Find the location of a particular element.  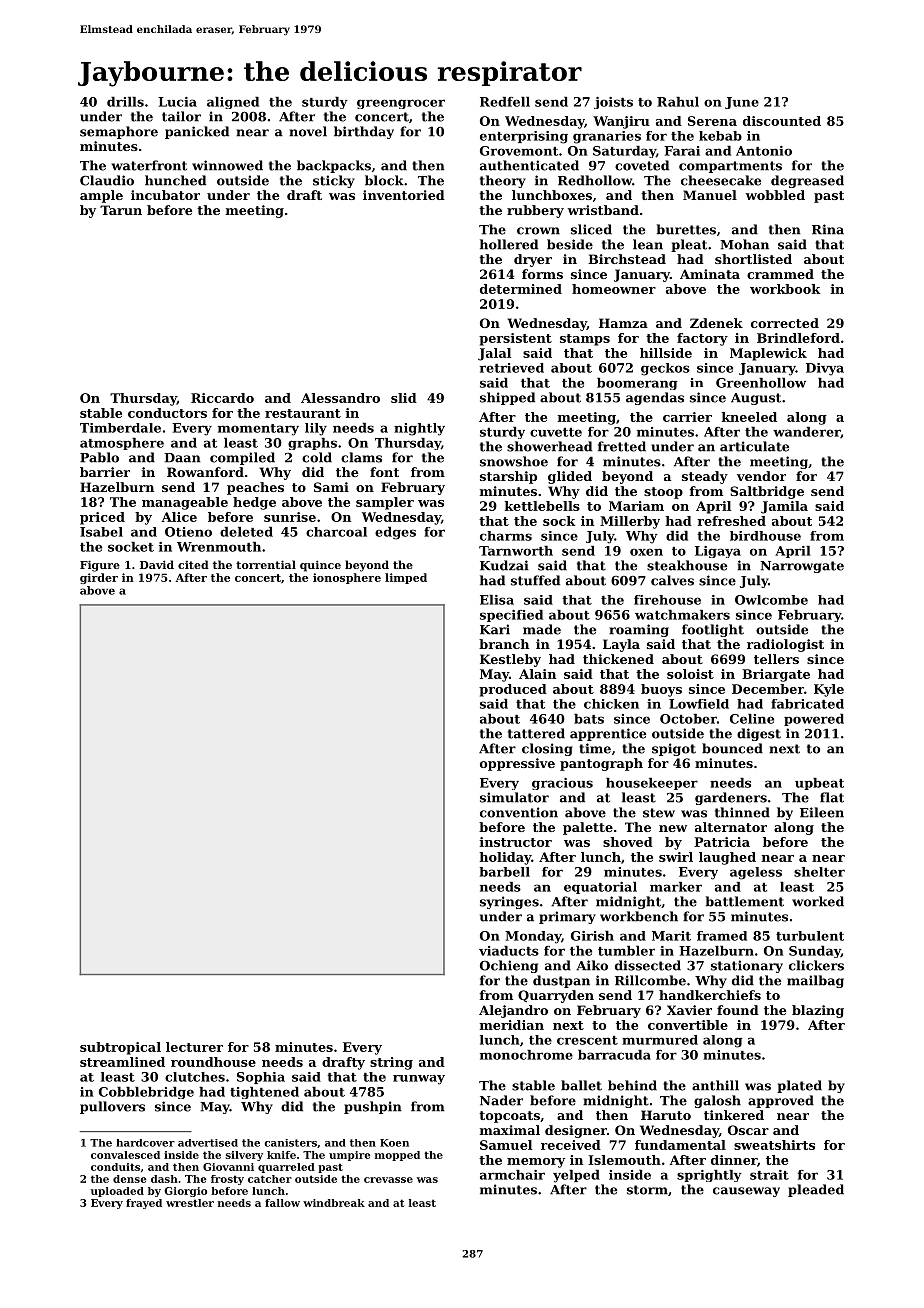

ionosphere is located at coordinates (347, 578).
